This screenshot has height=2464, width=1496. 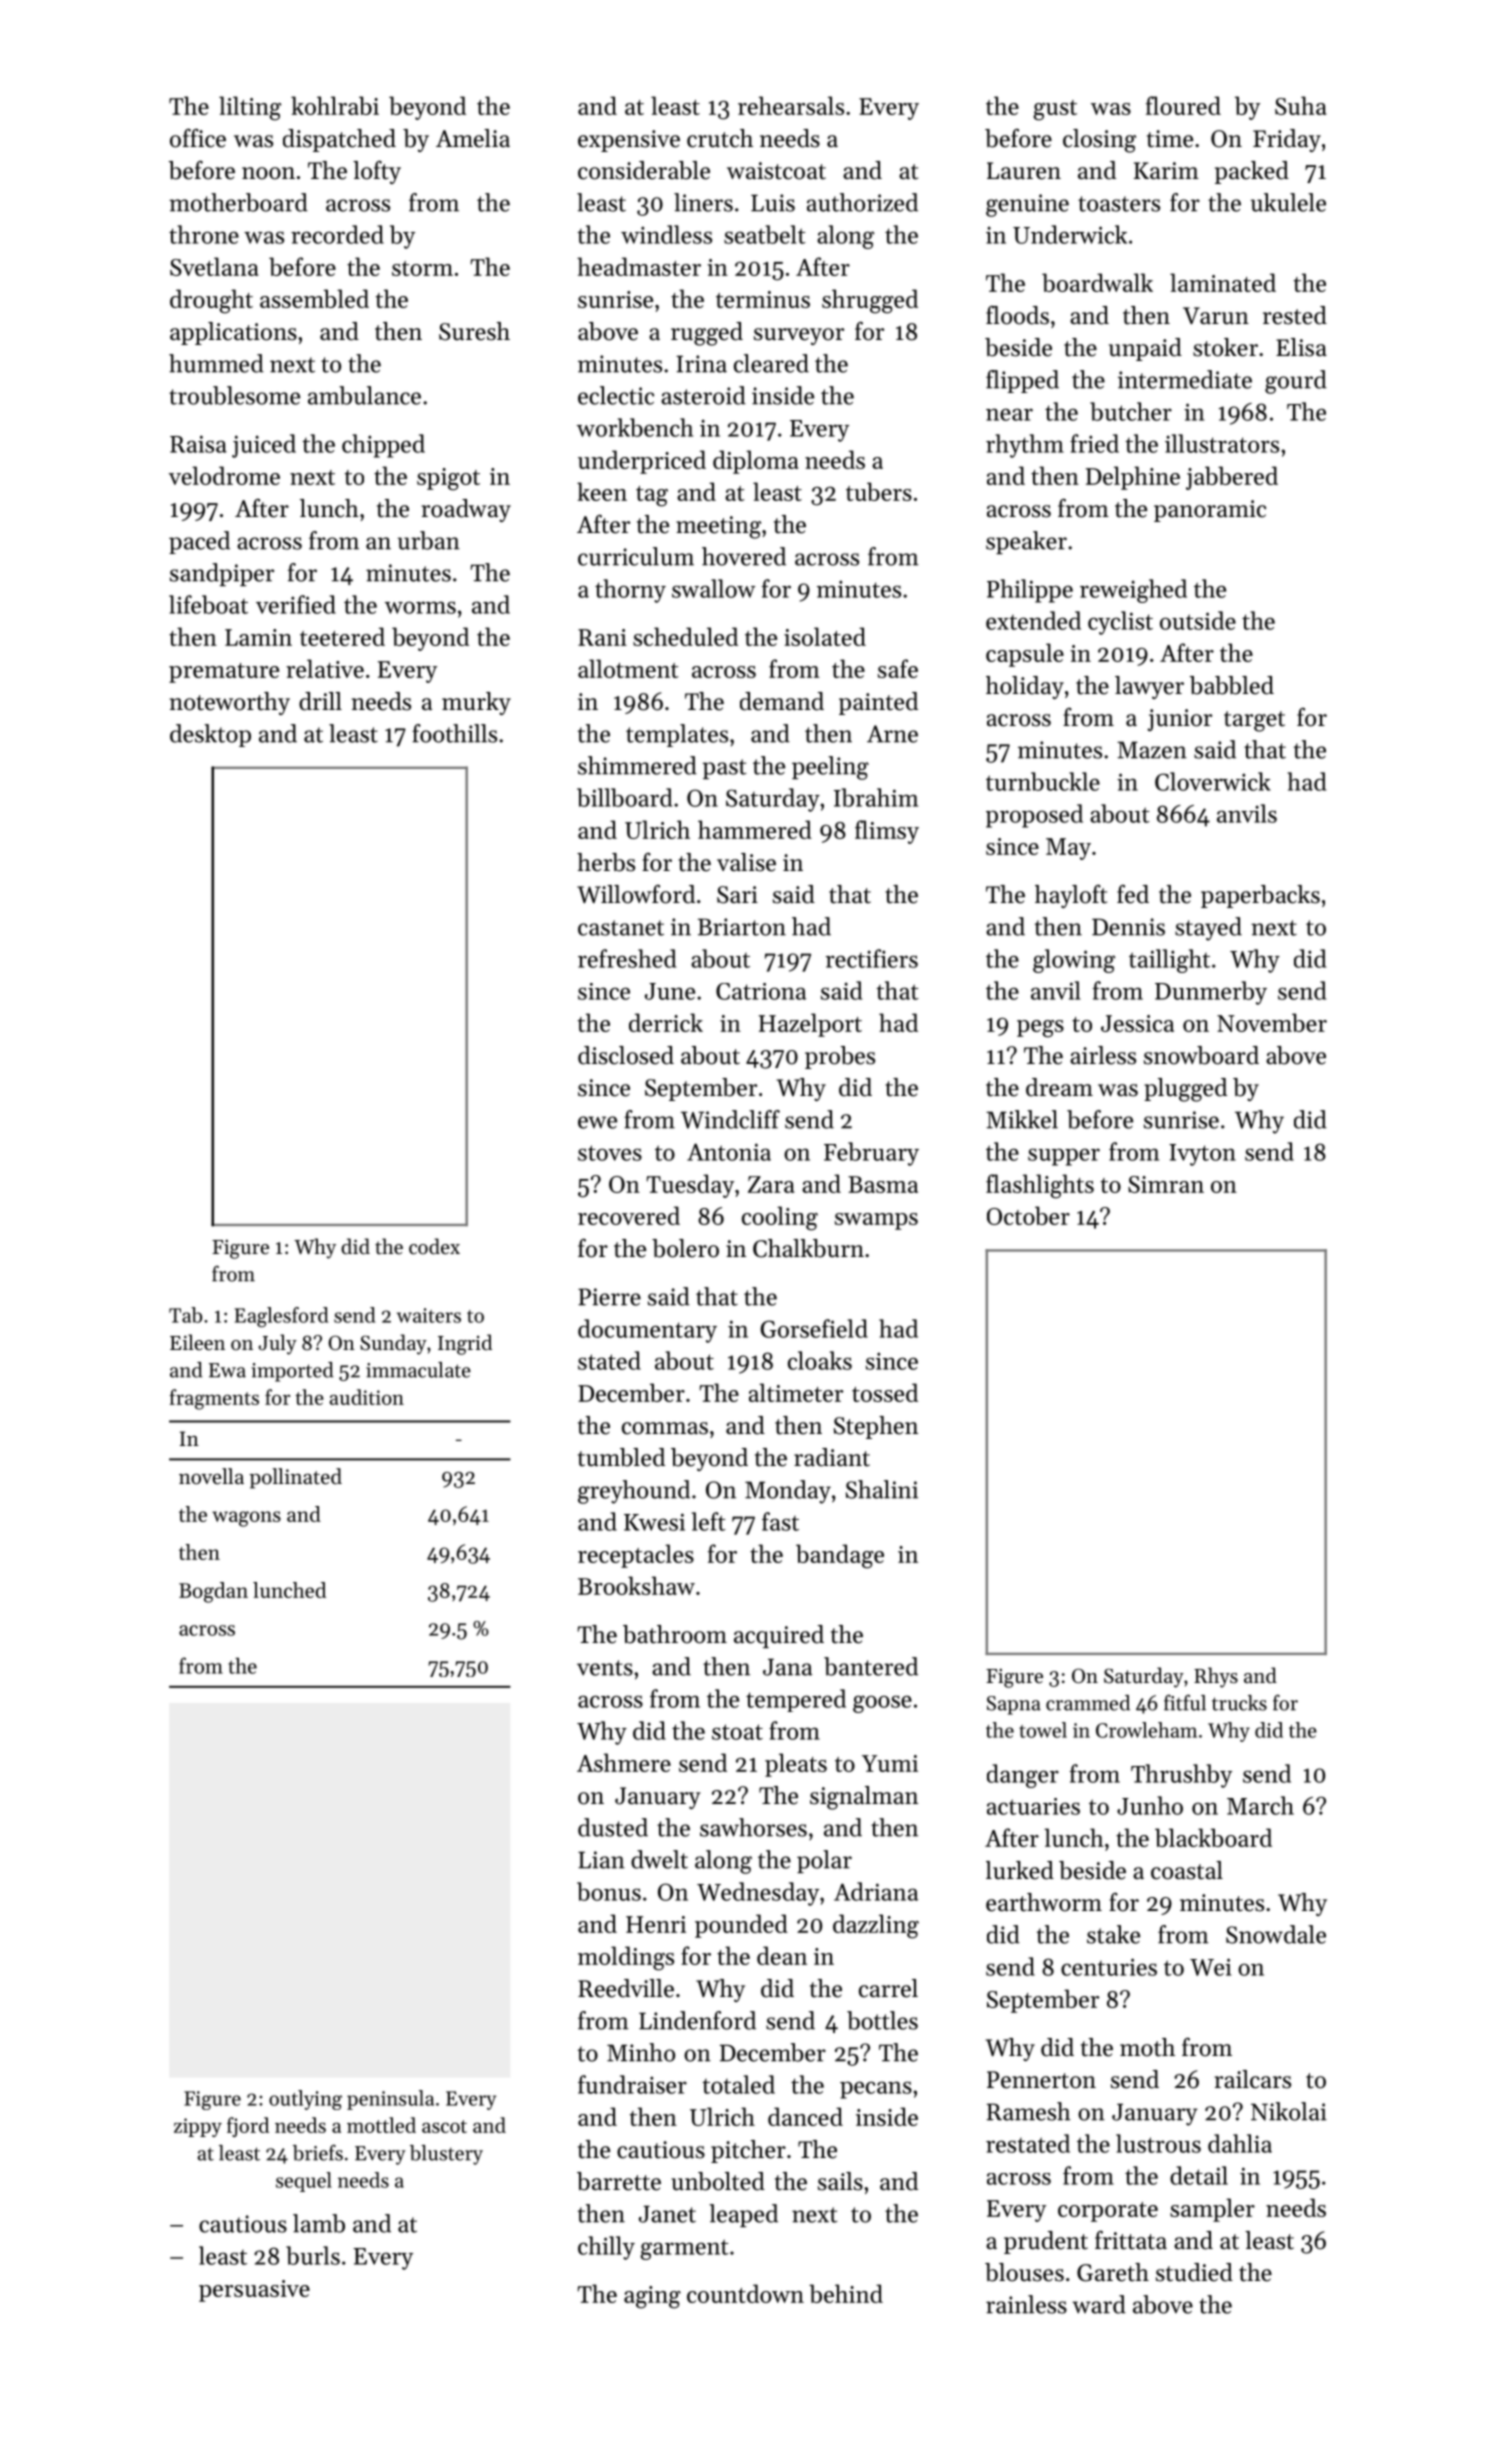 I want to click on greyhound, so click(x=634, y=1492).
